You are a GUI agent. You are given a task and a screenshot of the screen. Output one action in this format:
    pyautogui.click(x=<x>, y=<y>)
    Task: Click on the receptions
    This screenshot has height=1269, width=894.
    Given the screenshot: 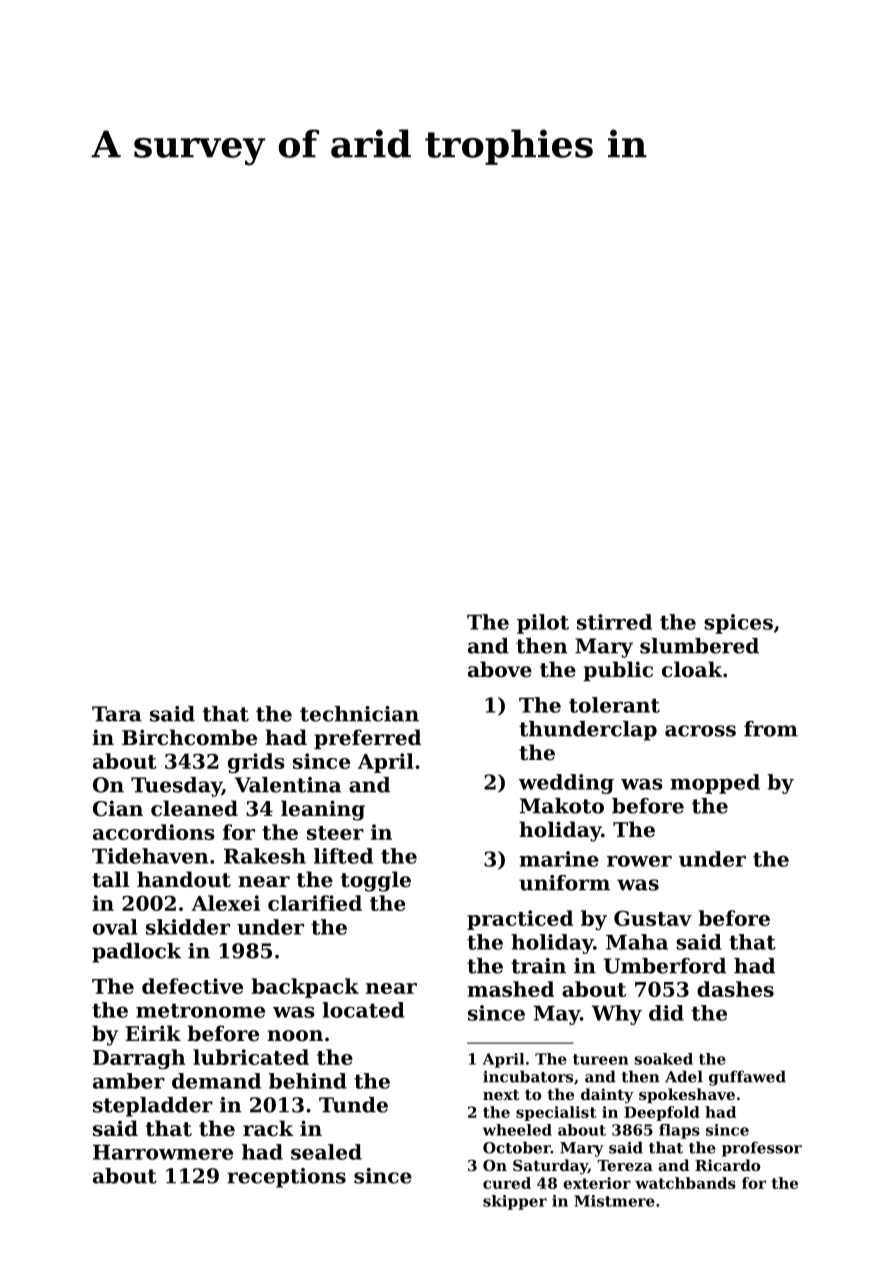 What is the action you would take?
    pyautogui.click(x=286, y=1178)
